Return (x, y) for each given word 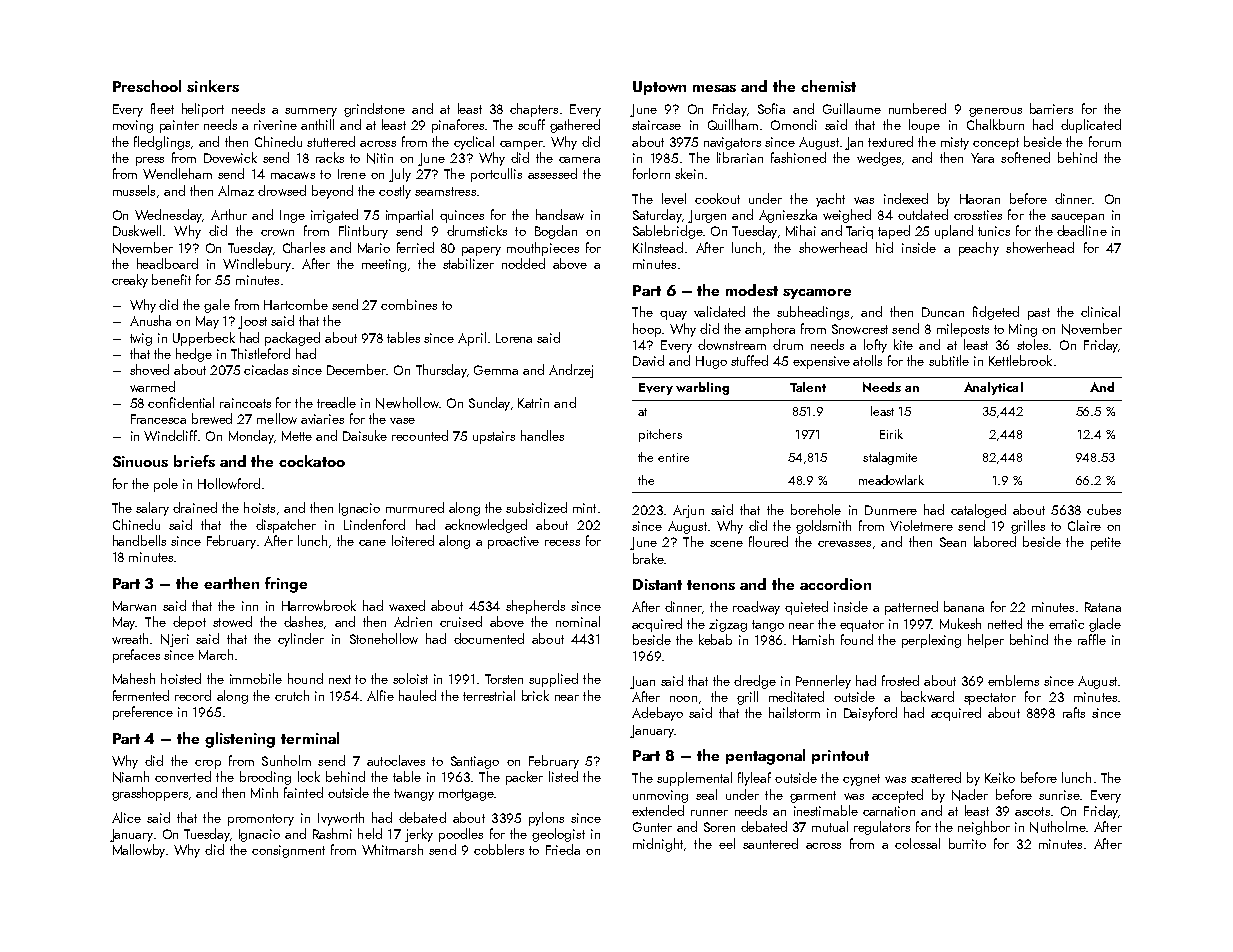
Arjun (688, 511)
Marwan (134, 606)
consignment (288, 851)
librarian (740, 157)
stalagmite (890, 458)
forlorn (651, 173)
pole (166, 485)
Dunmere (891, 510)
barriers (1051, 108)
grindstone (374, 110)
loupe (924, 126)
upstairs (494, 437)
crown (277, 232)
